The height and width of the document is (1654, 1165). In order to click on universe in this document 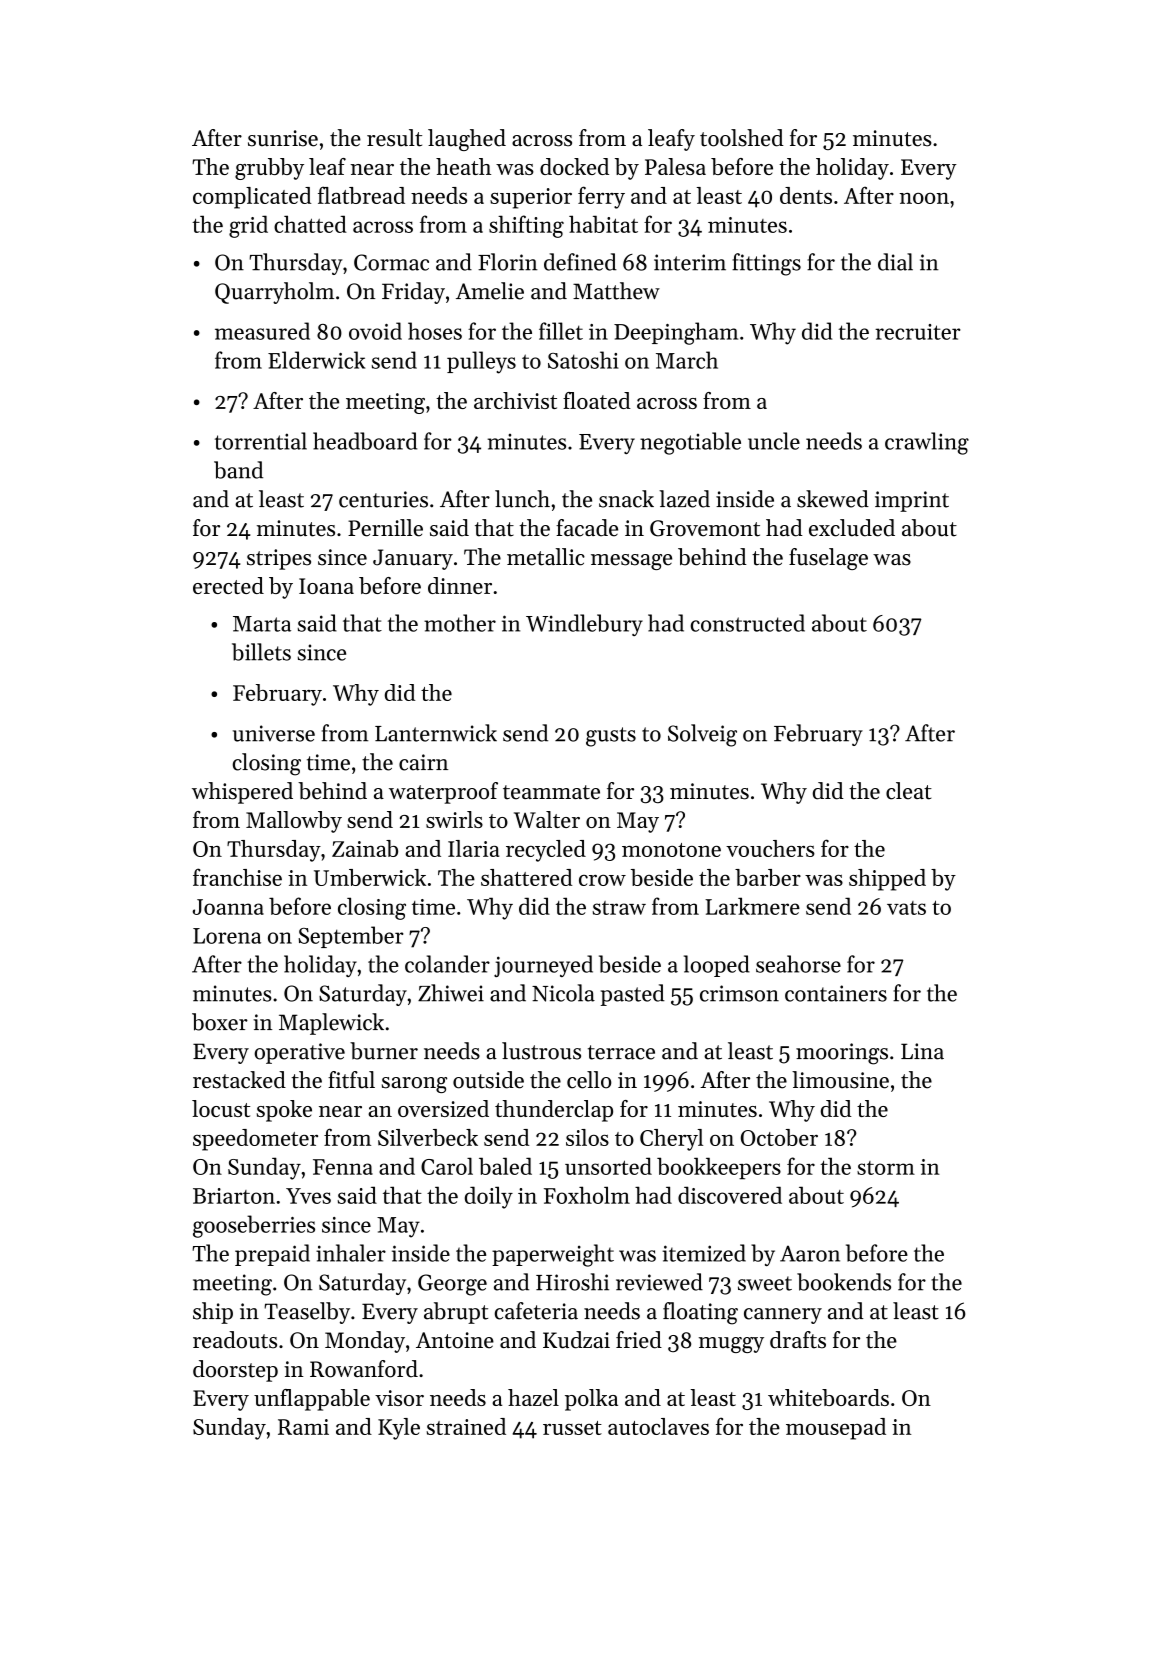, I will do `click(274, 733)`.
